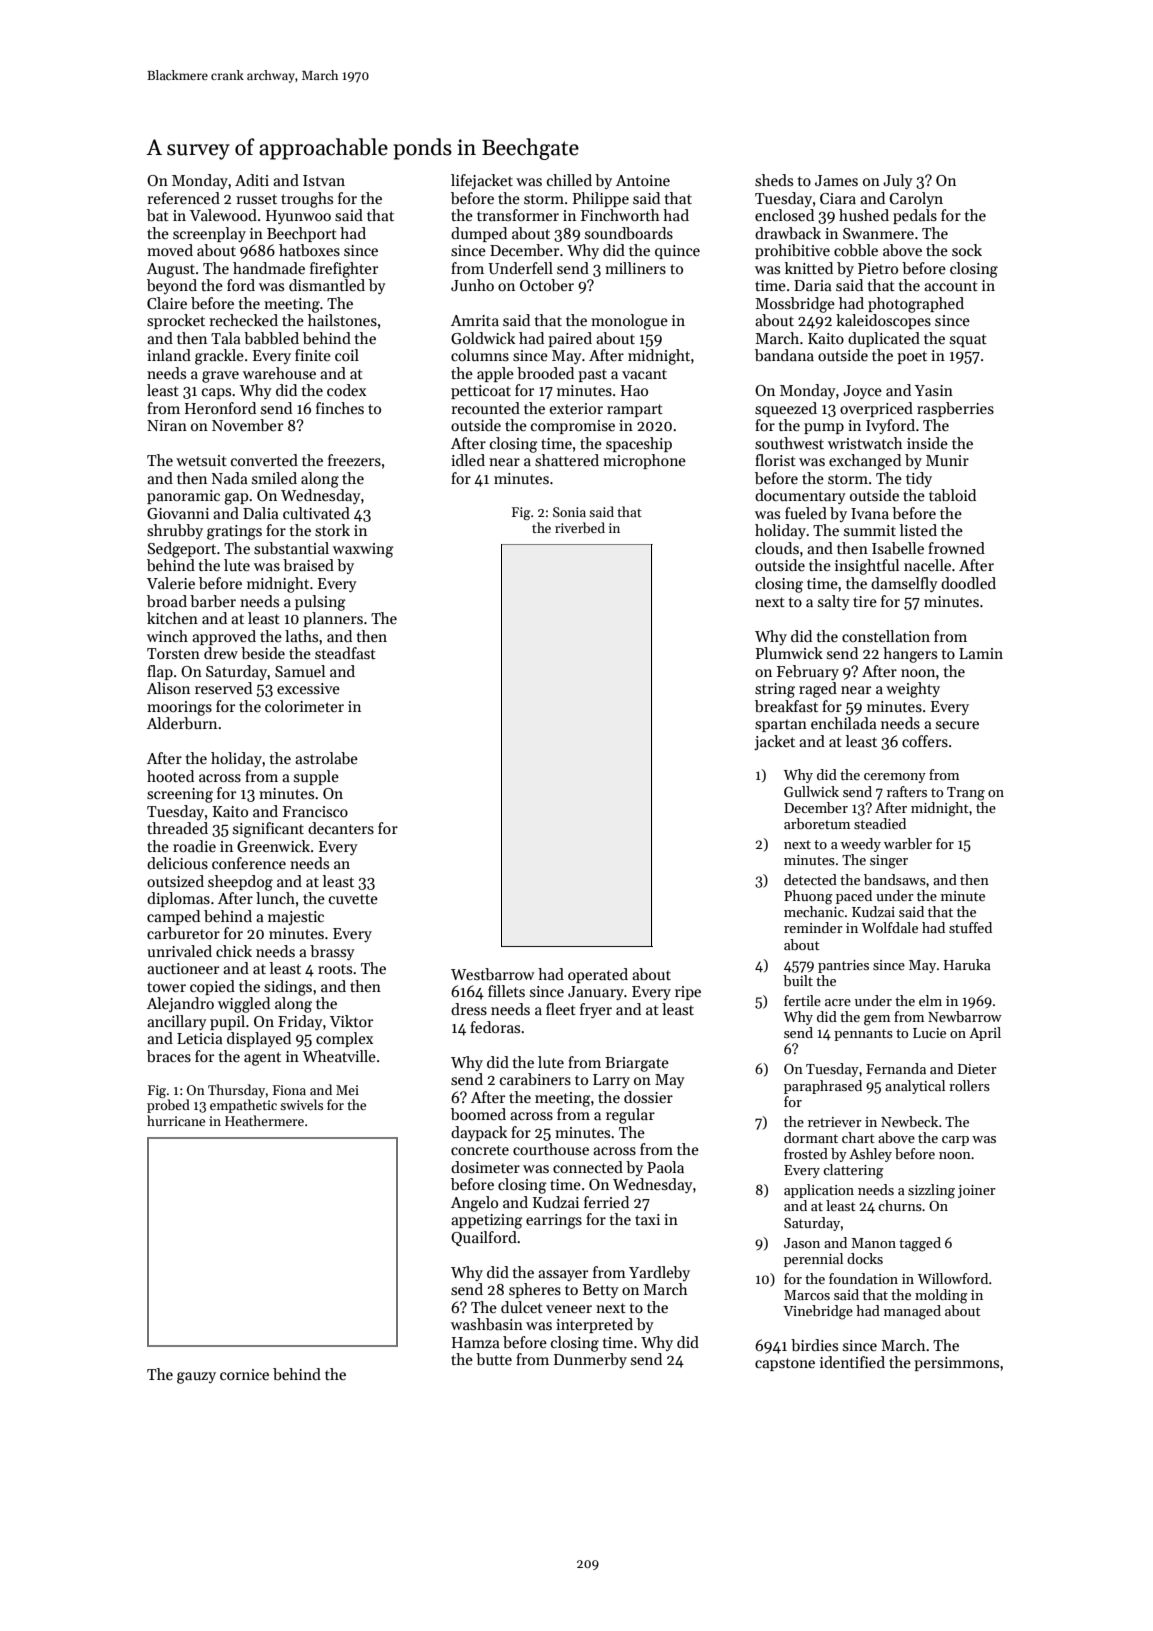 This image has width=1153, height=1631. I want to click on Viktor, so click(351, 1021).
